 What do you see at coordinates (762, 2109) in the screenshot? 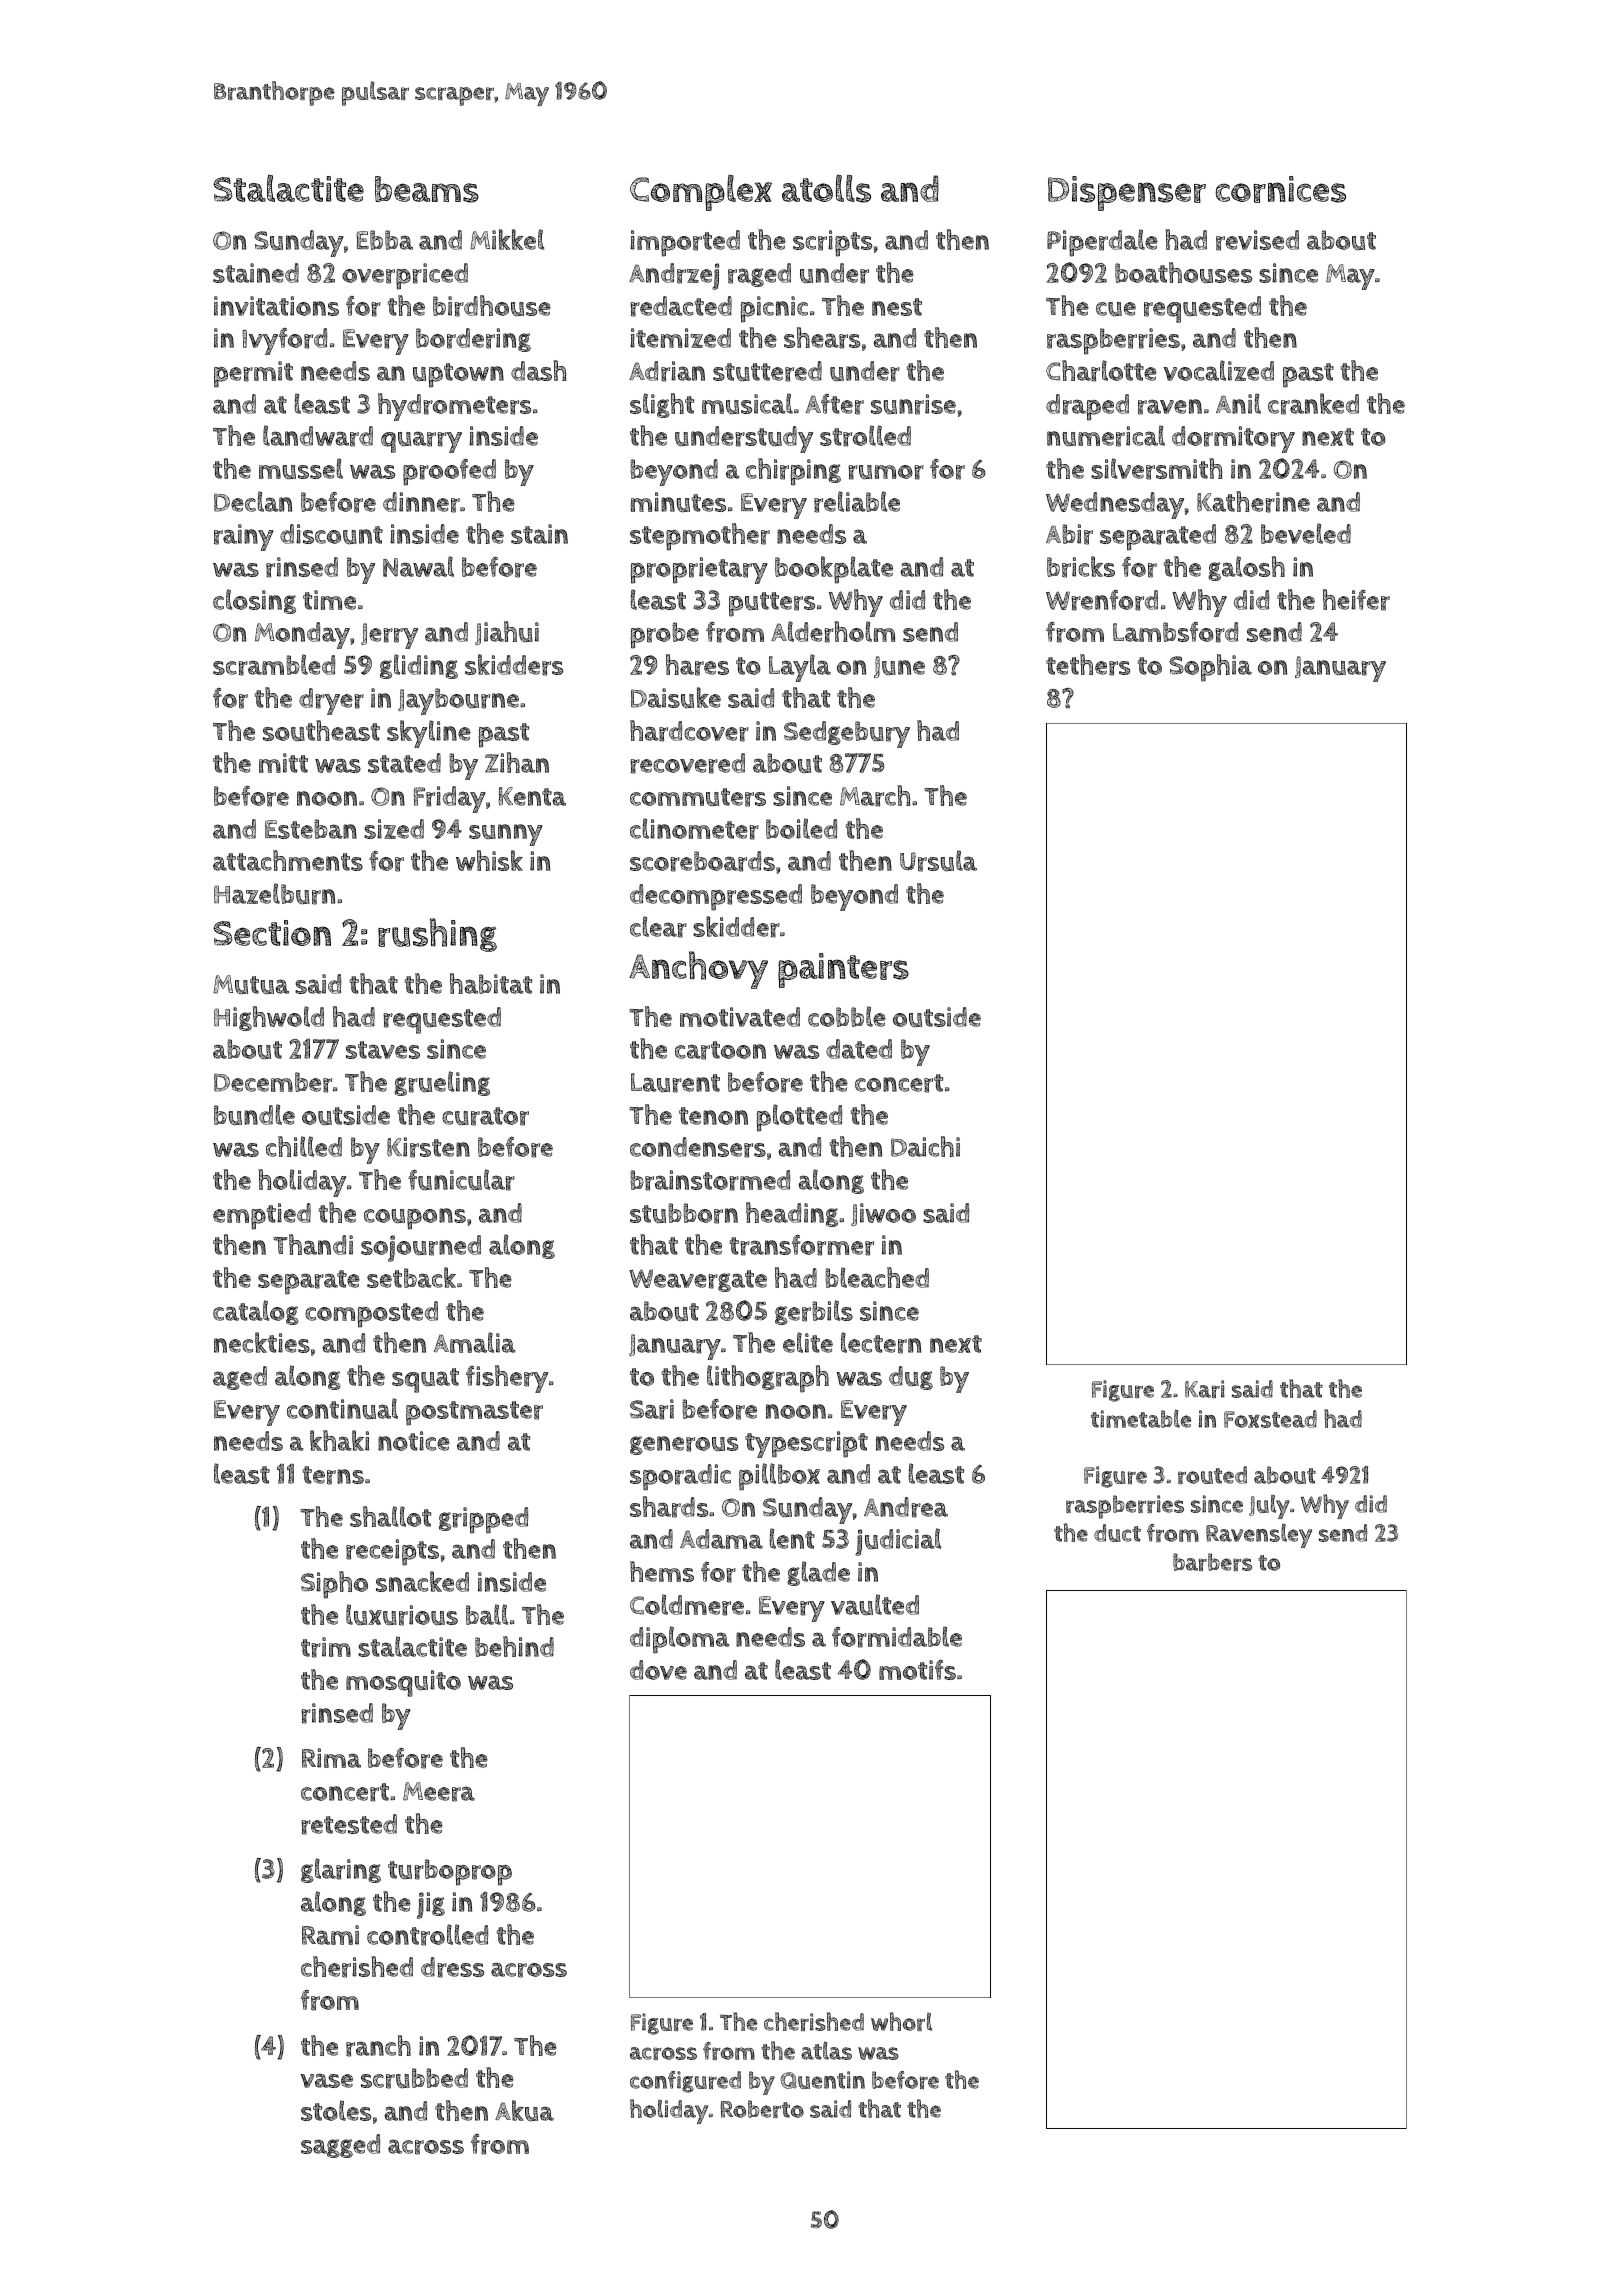
I see `Roberto` at bounding box center [762, 2109].
